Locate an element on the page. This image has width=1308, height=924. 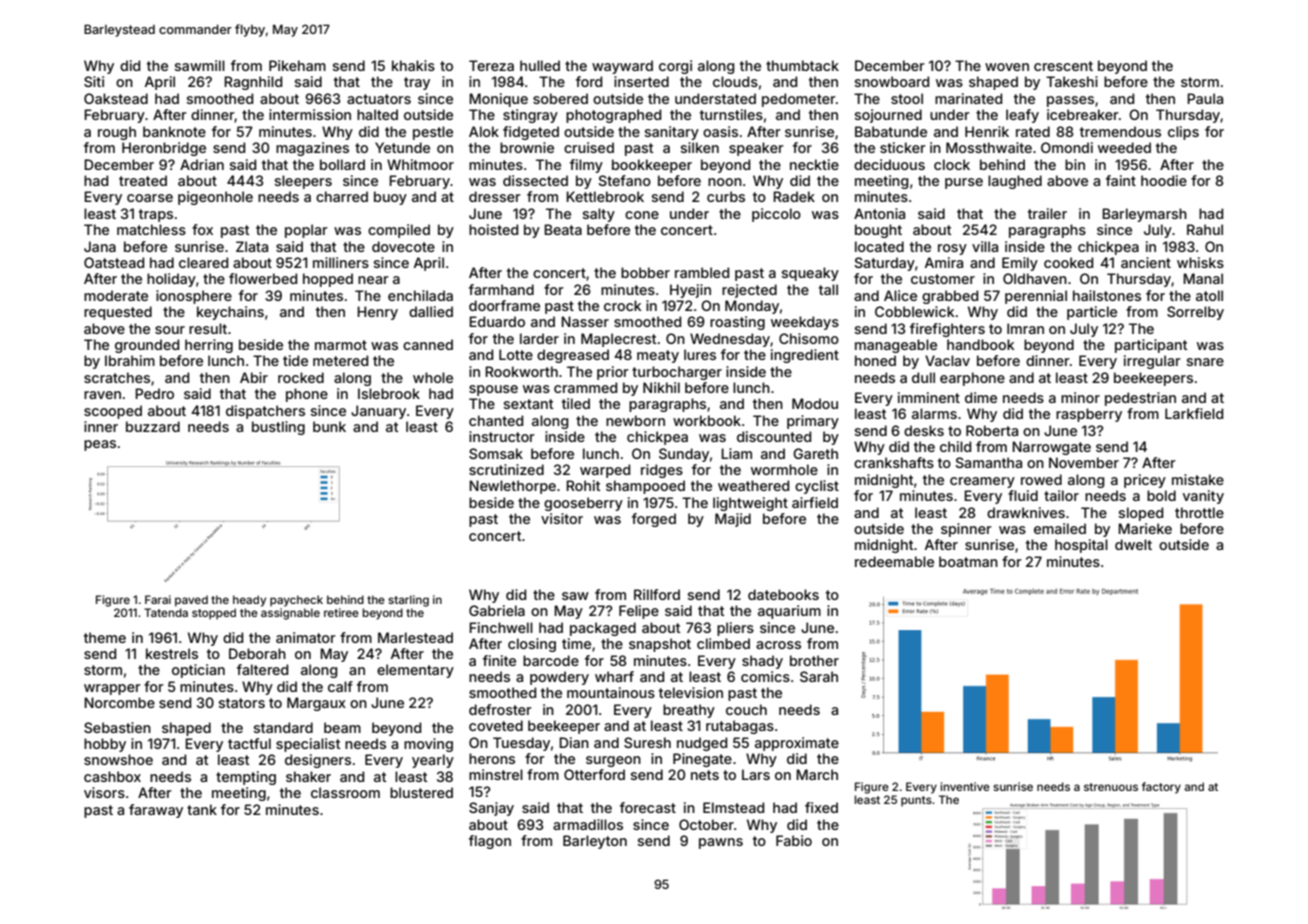
sawmill is located at coordinates (200, 65).
